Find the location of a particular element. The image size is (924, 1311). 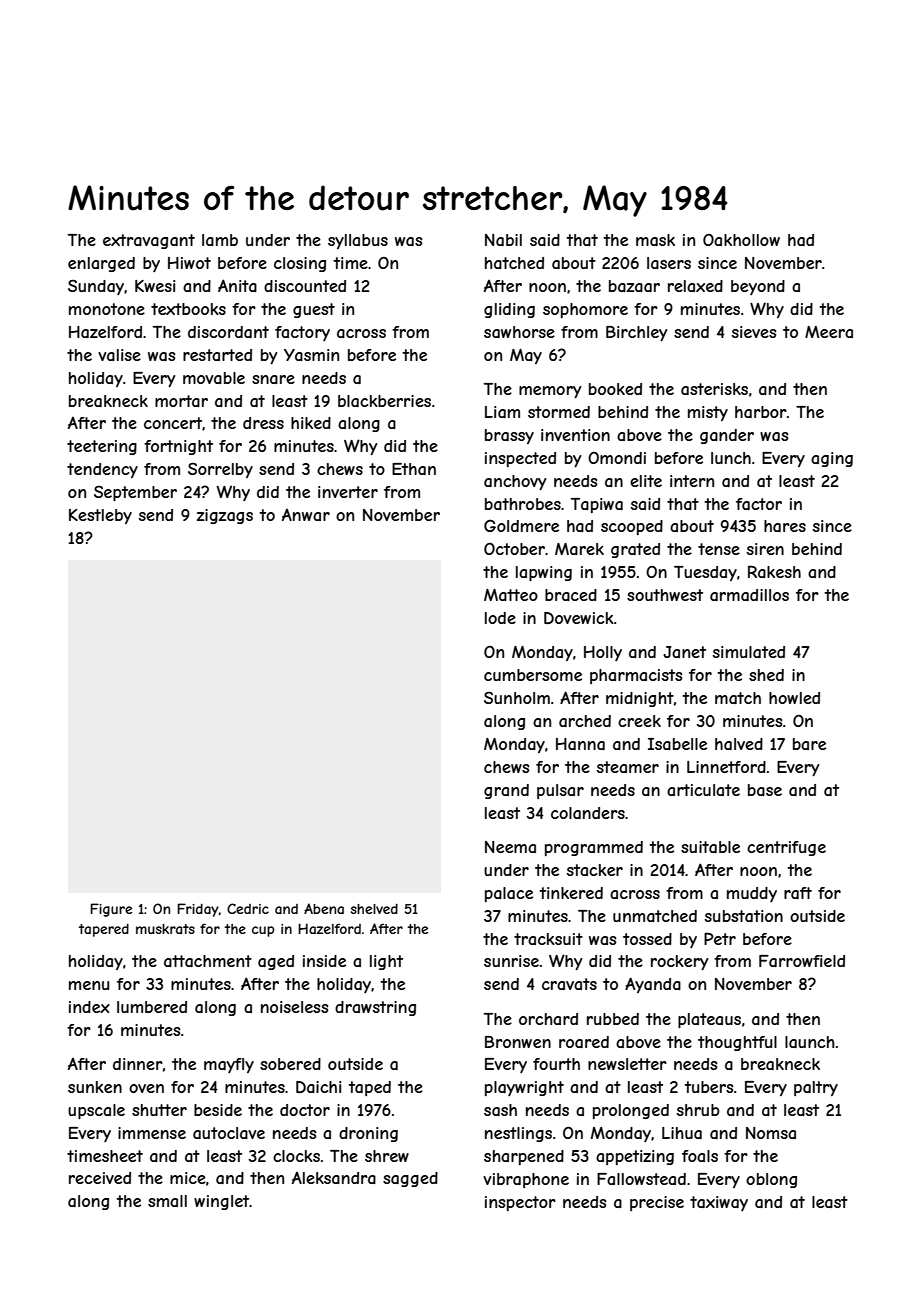

Cedric is located at coordinates (248, 908).
